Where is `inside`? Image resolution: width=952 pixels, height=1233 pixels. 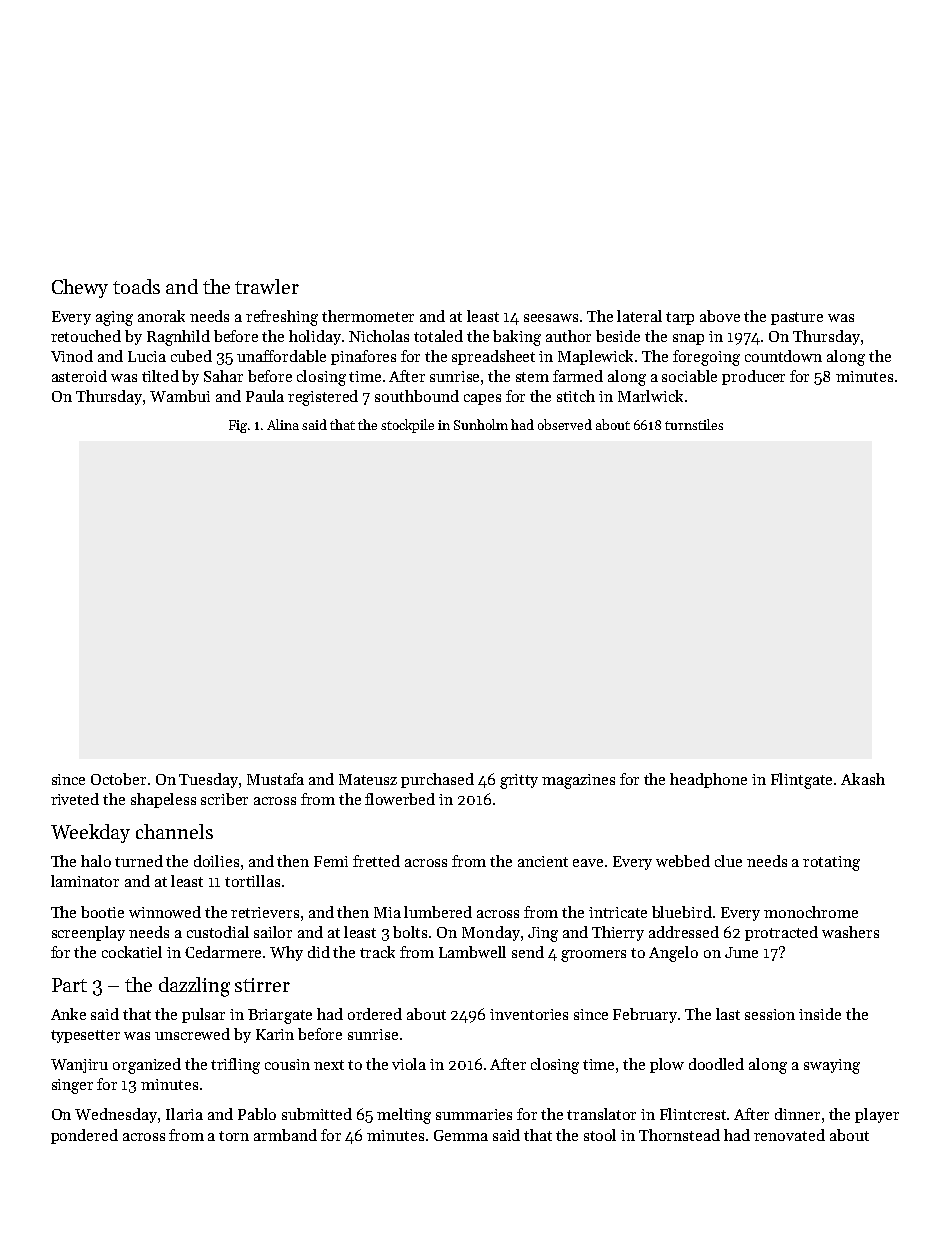
inside is located at coordinates (820, 1014).
